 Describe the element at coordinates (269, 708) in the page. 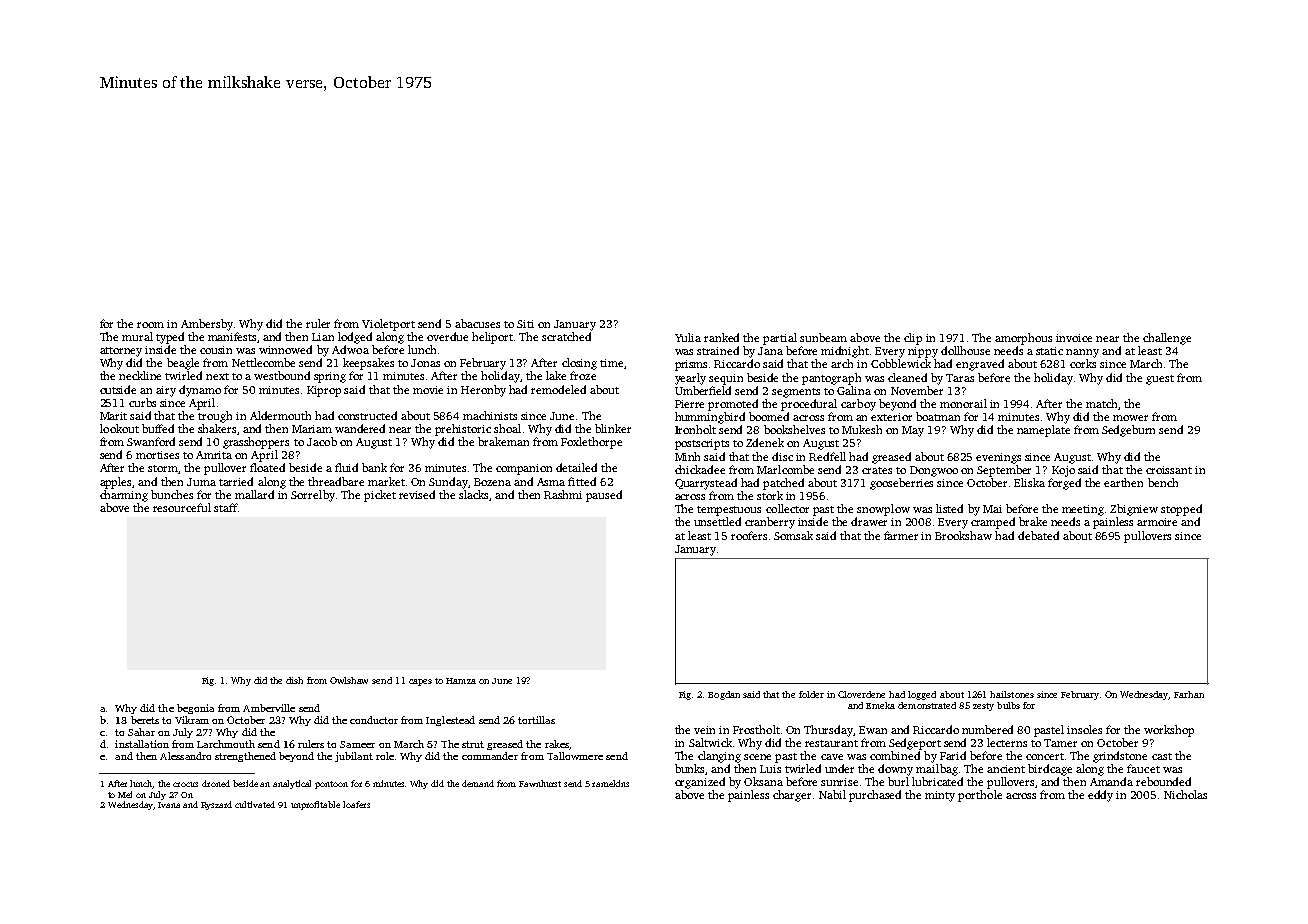

I see `Amberville` at that location.
